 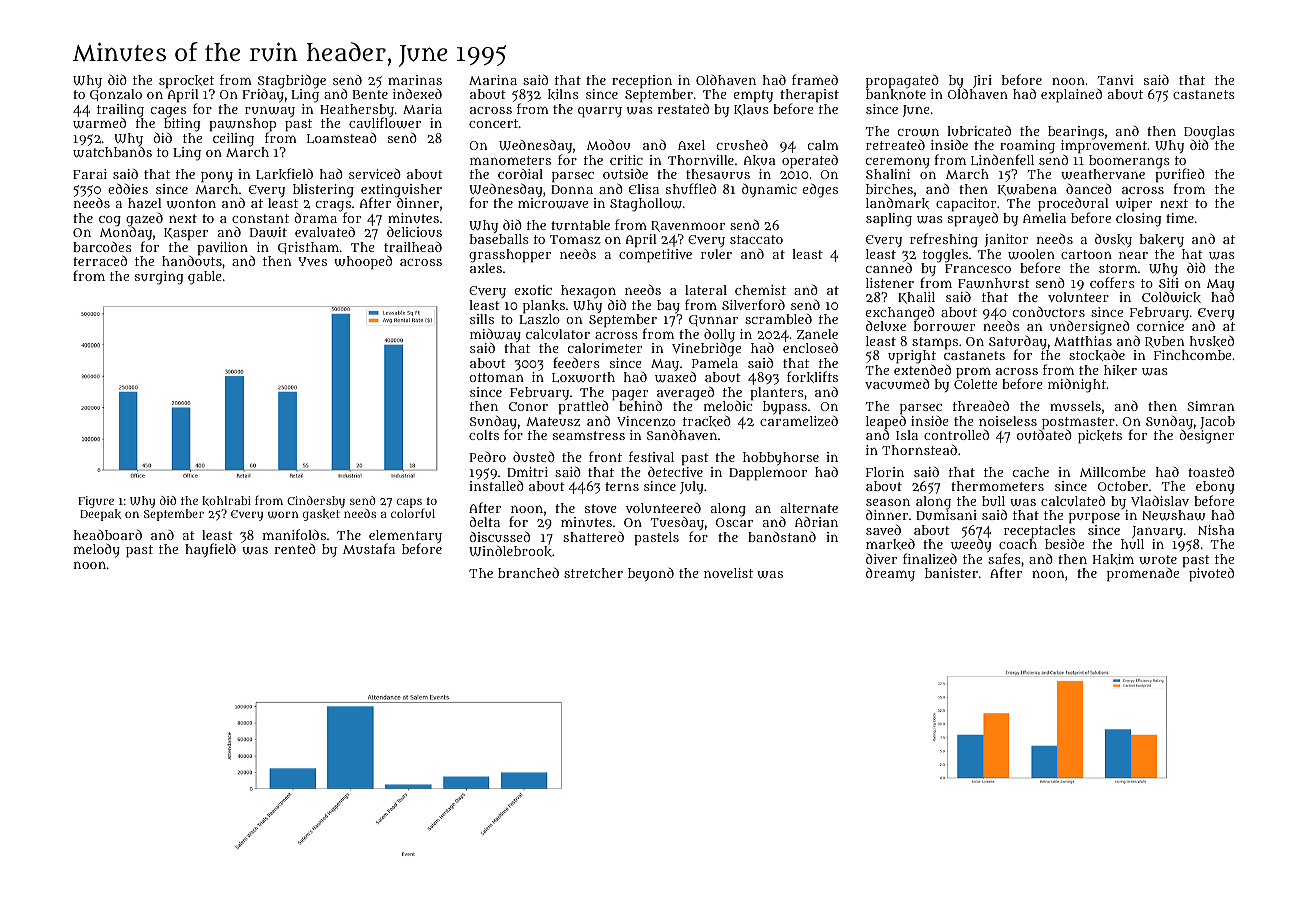 What do you see at coordinates (675, 472) in the document?
I see `detective` at bounding box center [675, 472].
